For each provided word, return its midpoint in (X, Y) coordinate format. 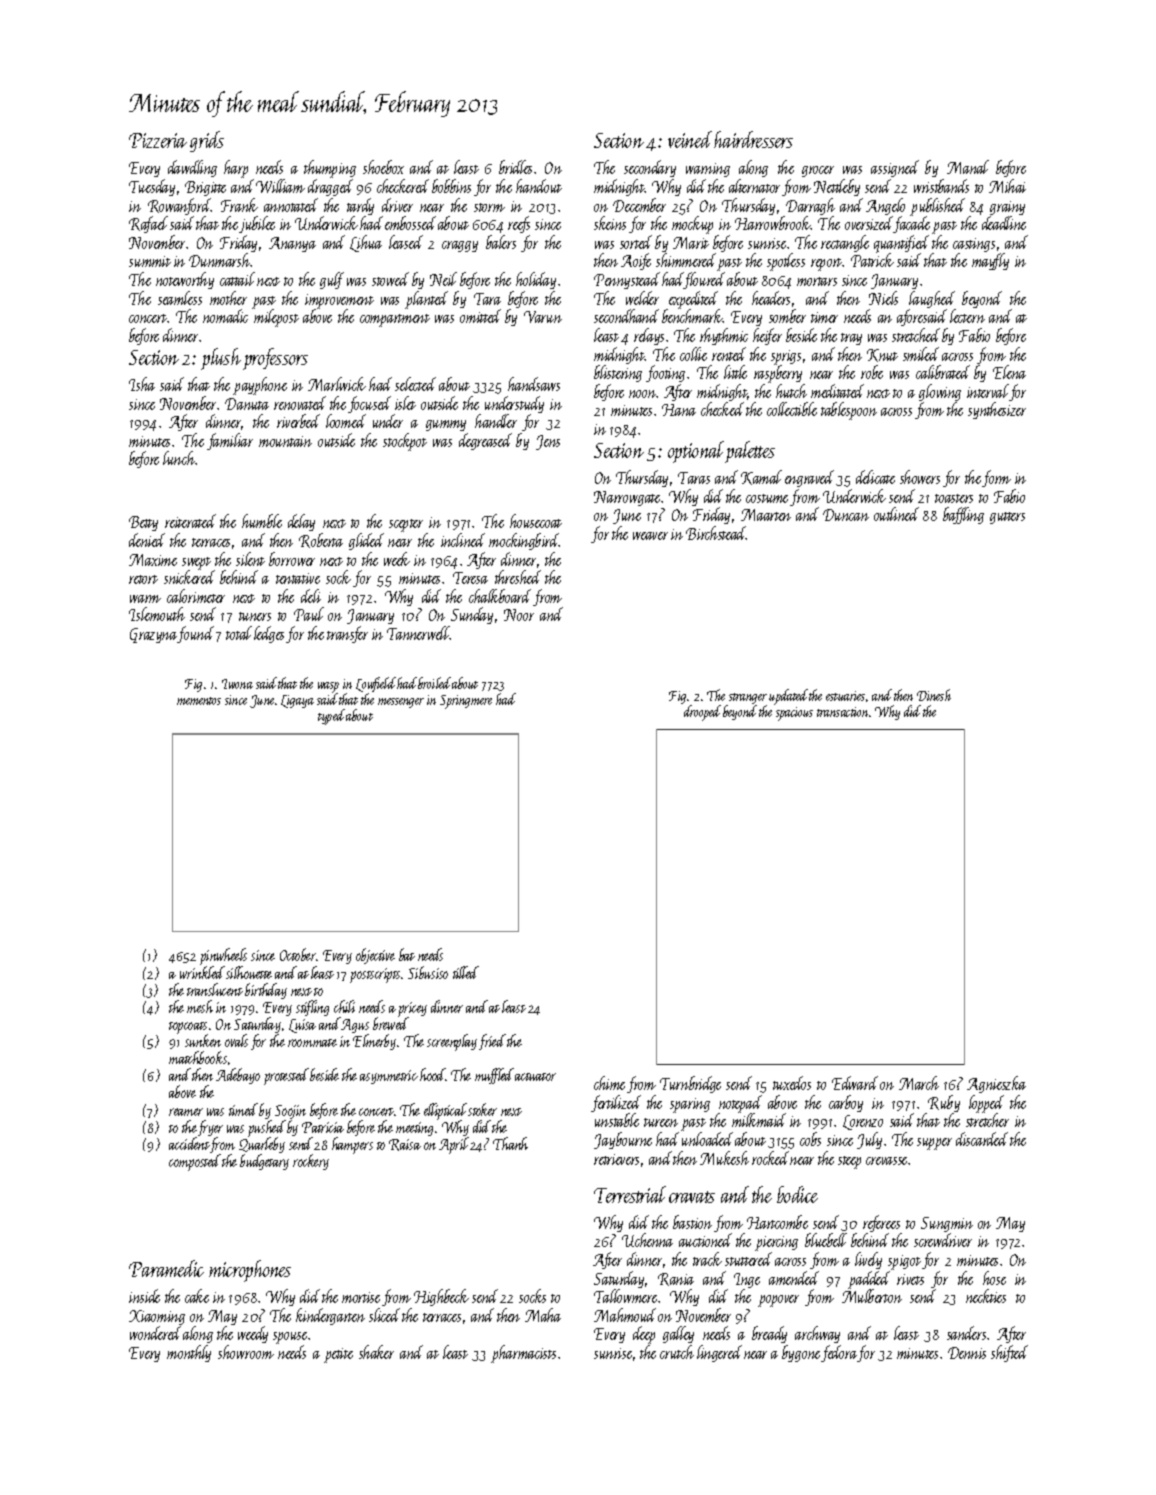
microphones (250, 1271)
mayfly (990, 262)
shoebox (383, 167)
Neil (443, 279)
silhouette (249, 972)
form (996, 478)
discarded (982, 1139)
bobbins (451, 186)
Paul (309, 614)
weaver (650, 536)
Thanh (510, 1143)
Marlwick (337, 384)
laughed (932, 299)
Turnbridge (690, 1084)
